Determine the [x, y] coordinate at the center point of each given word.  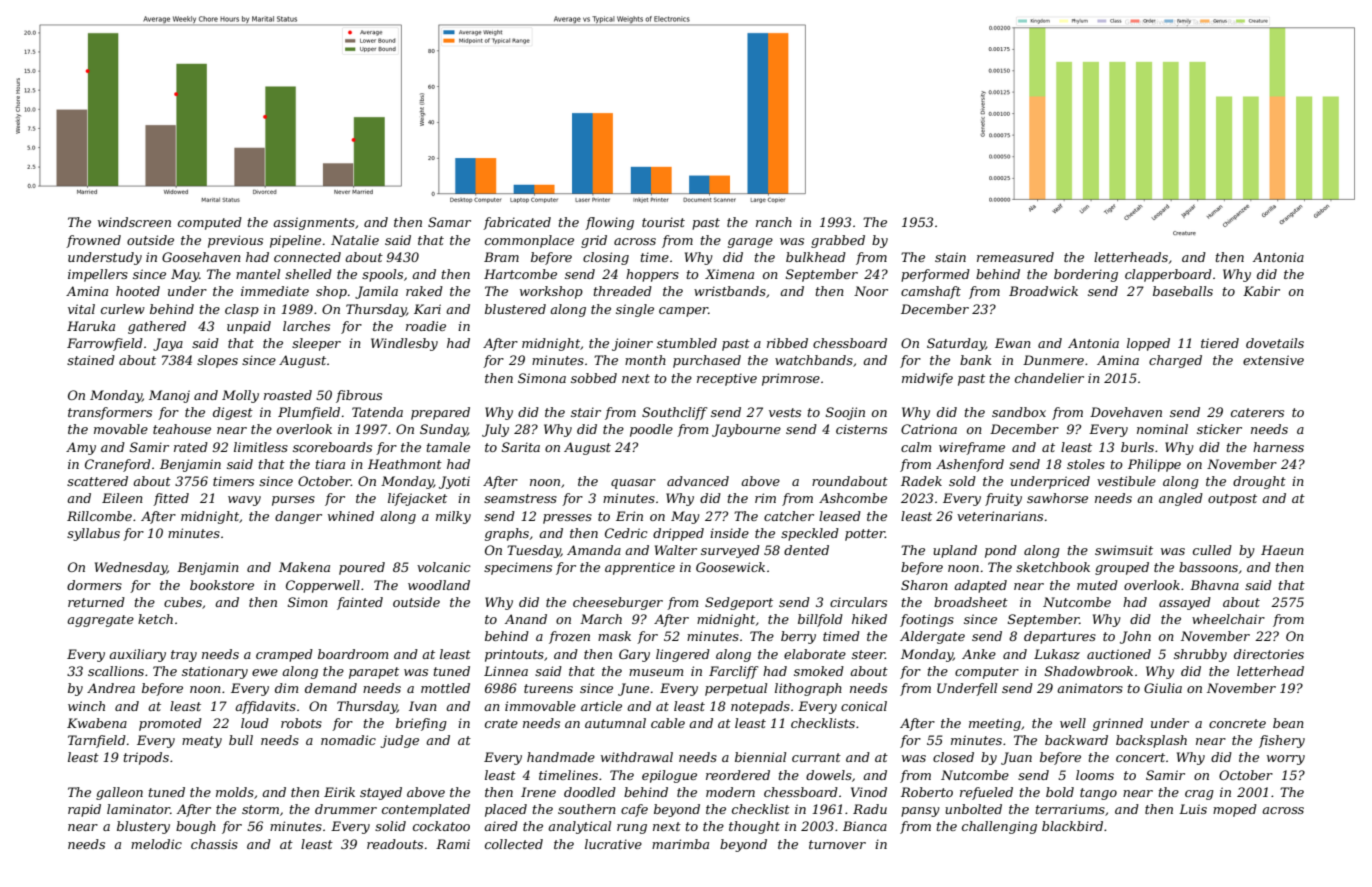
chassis [214, 844]
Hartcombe [520, 274]
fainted [360, 603]
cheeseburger [618, 603]
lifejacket [417, 499]
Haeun [1282, 550]
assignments [314, 223]
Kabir [1261, 291]
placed [506, 810]
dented [806, 550]
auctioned [1119, 654]
